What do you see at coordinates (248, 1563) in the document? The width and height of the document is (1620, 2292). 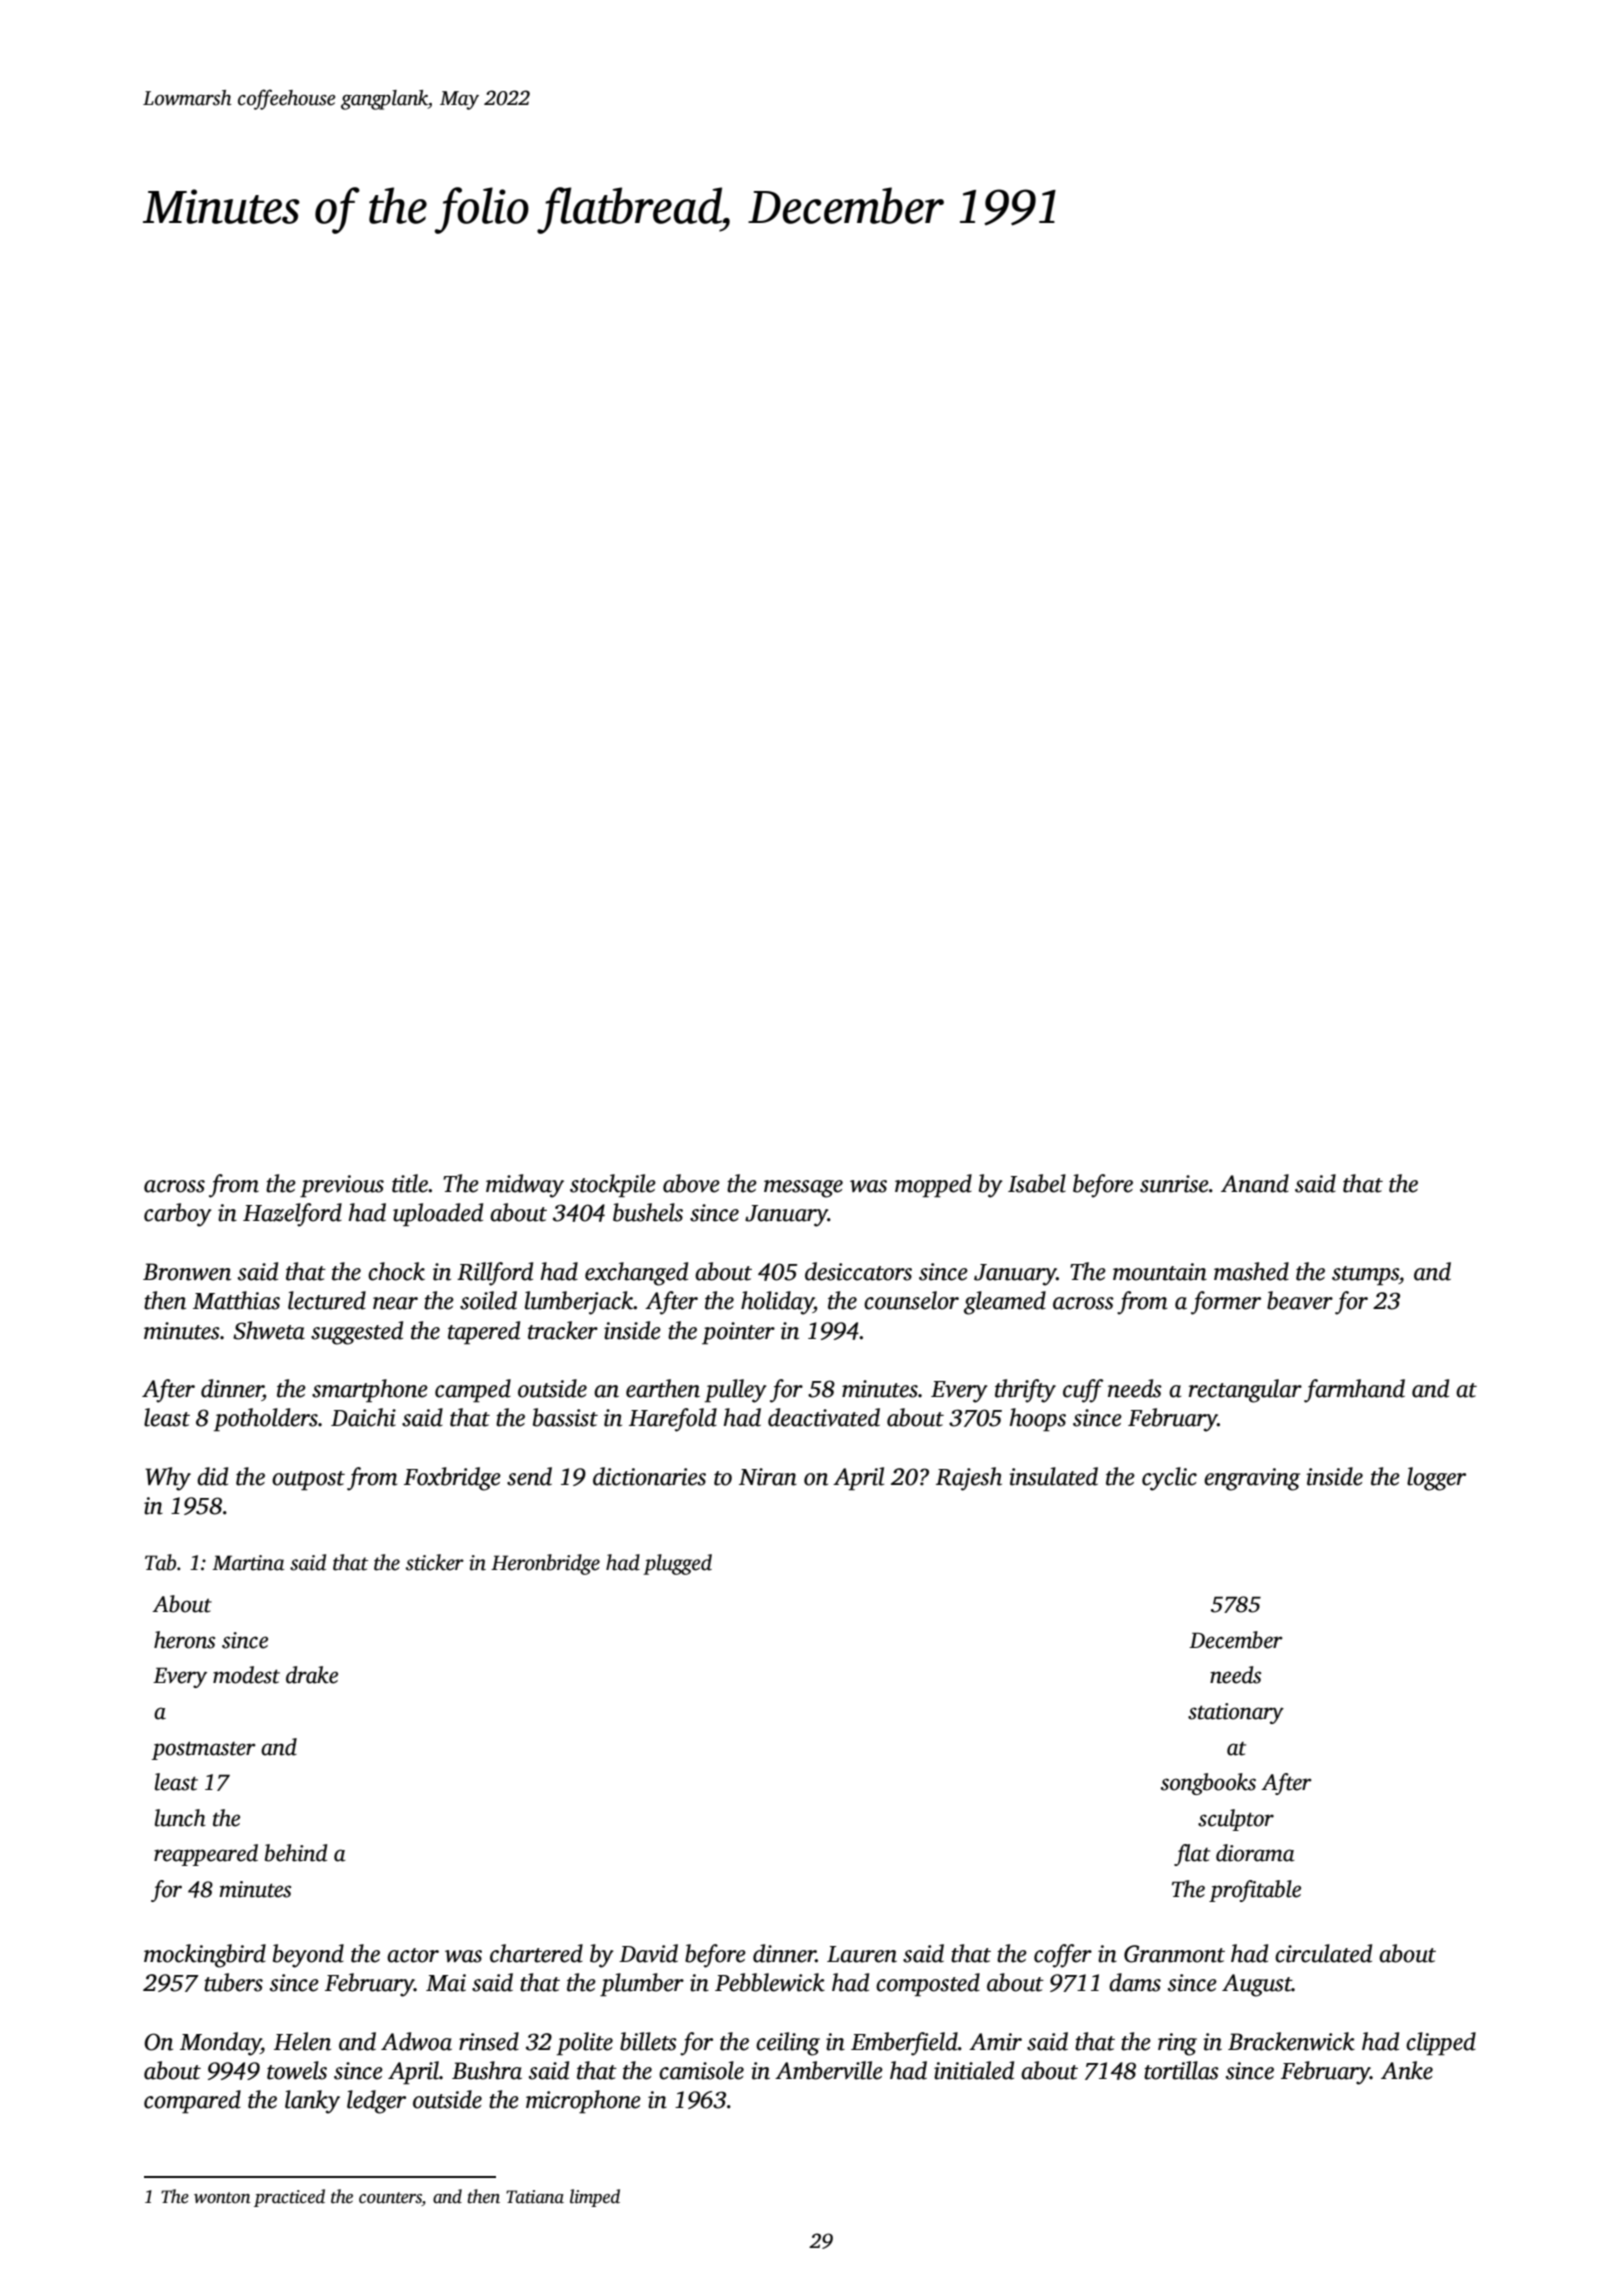 I see `Martina` at bounding box center [248, 1563].
